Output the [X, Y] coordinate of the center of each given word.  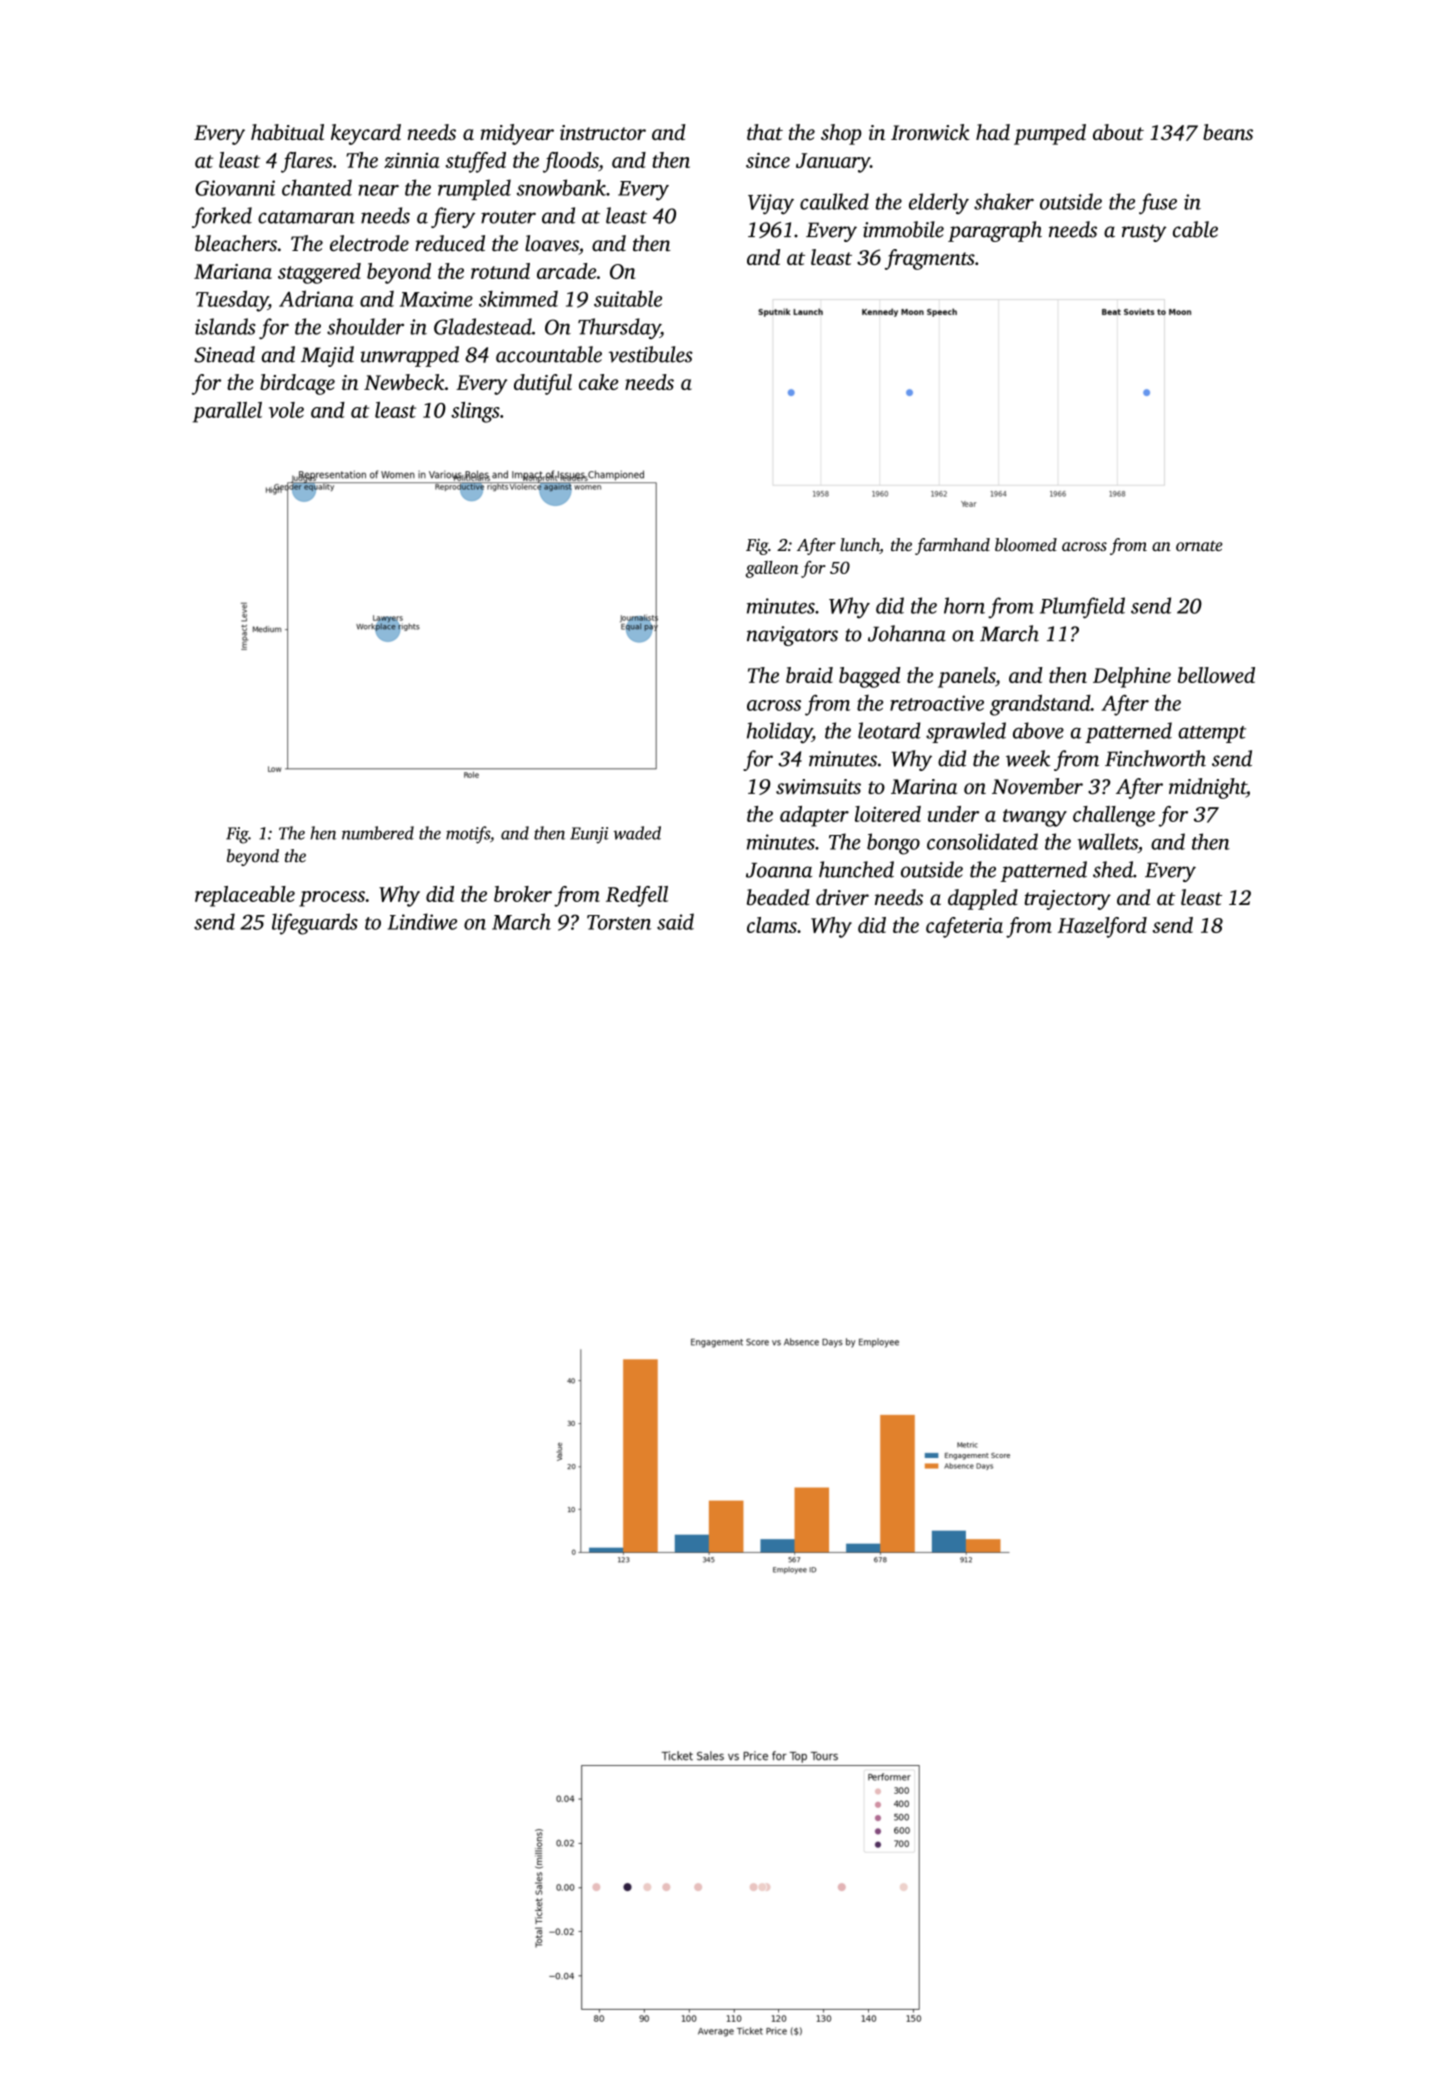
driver [842, 897]
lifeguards [315, 924]
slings [475, 412]
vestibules [651, 354]
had [993, 132]
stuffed [476, 162]
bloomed [1026, 544]
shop [841, 134]
